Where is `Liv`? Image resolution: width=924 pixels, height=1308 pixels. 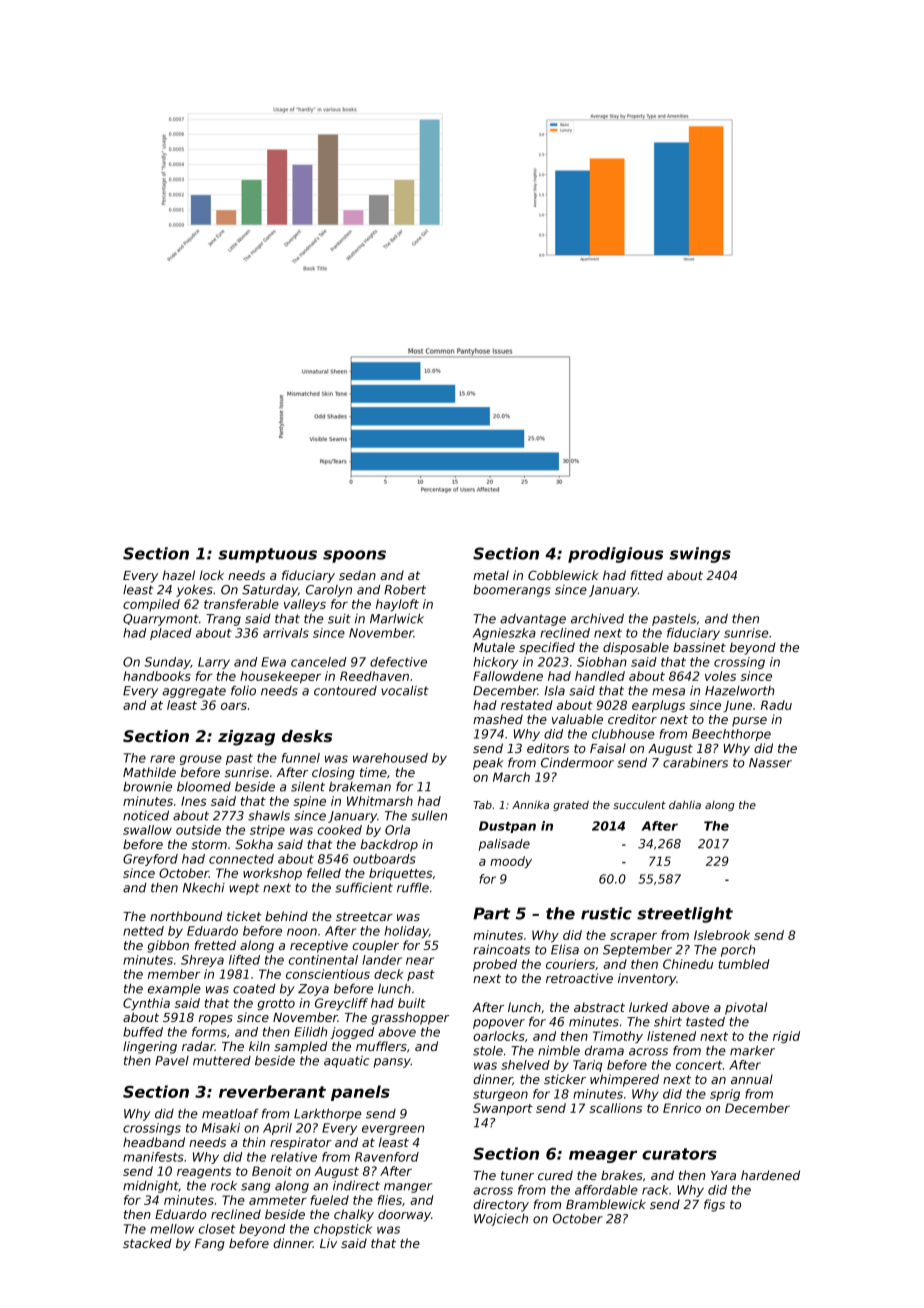 Liv is located at coordinates (328, 1243).
